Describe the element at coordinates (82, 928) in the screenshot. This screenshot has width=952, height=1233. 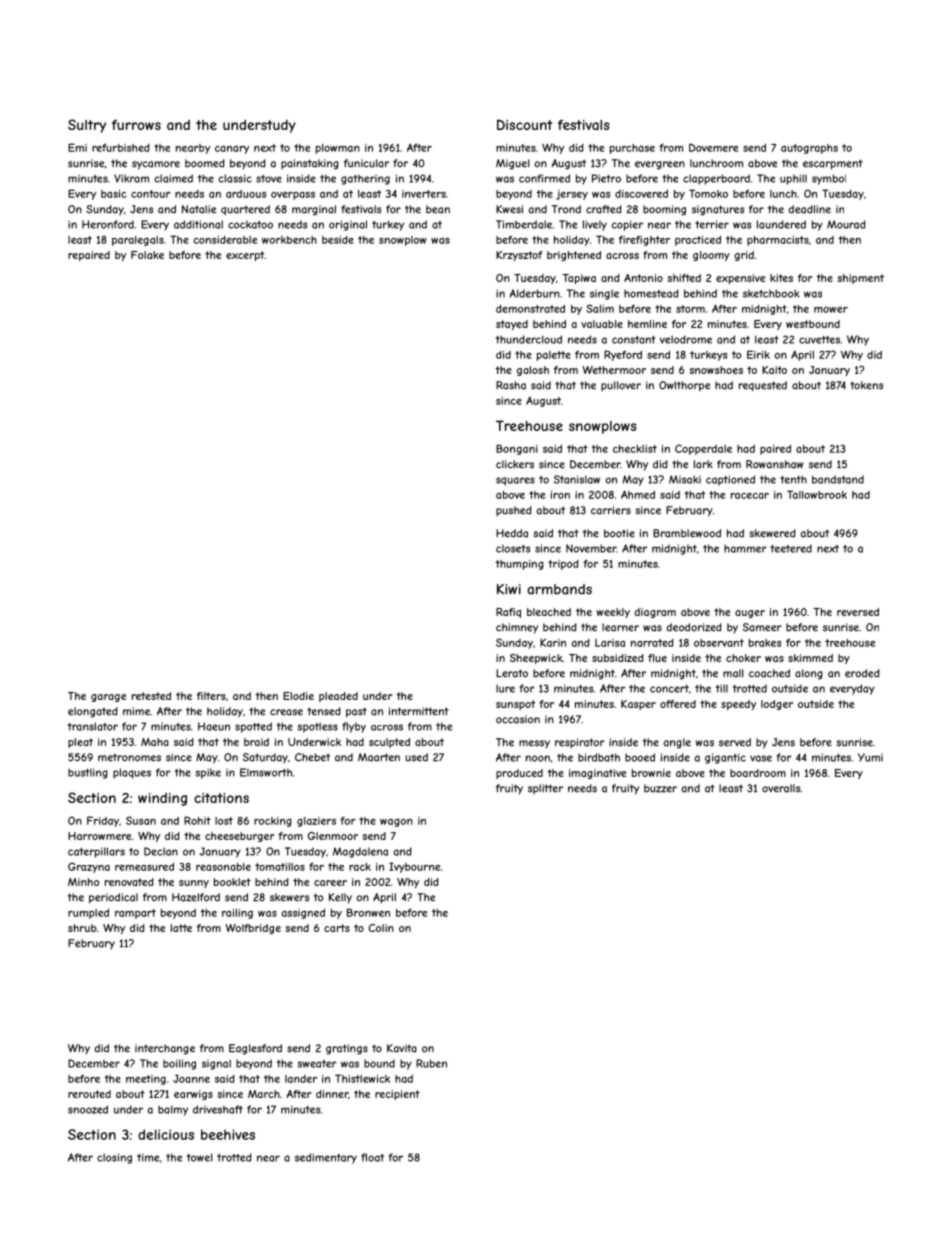
I see `shrub` at that location.
